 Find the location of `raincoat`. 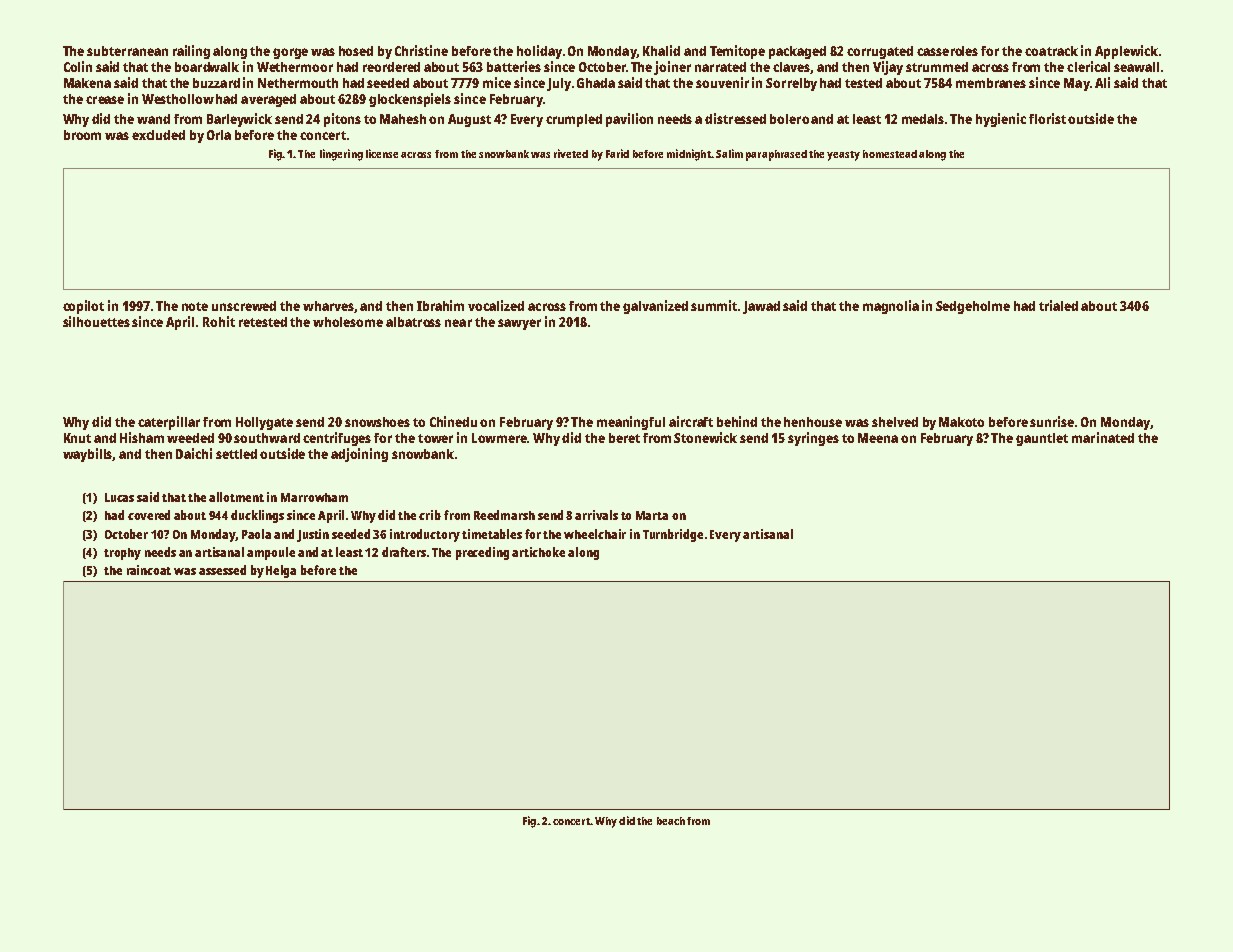

raincoat is located at coordinates (149, 570).
